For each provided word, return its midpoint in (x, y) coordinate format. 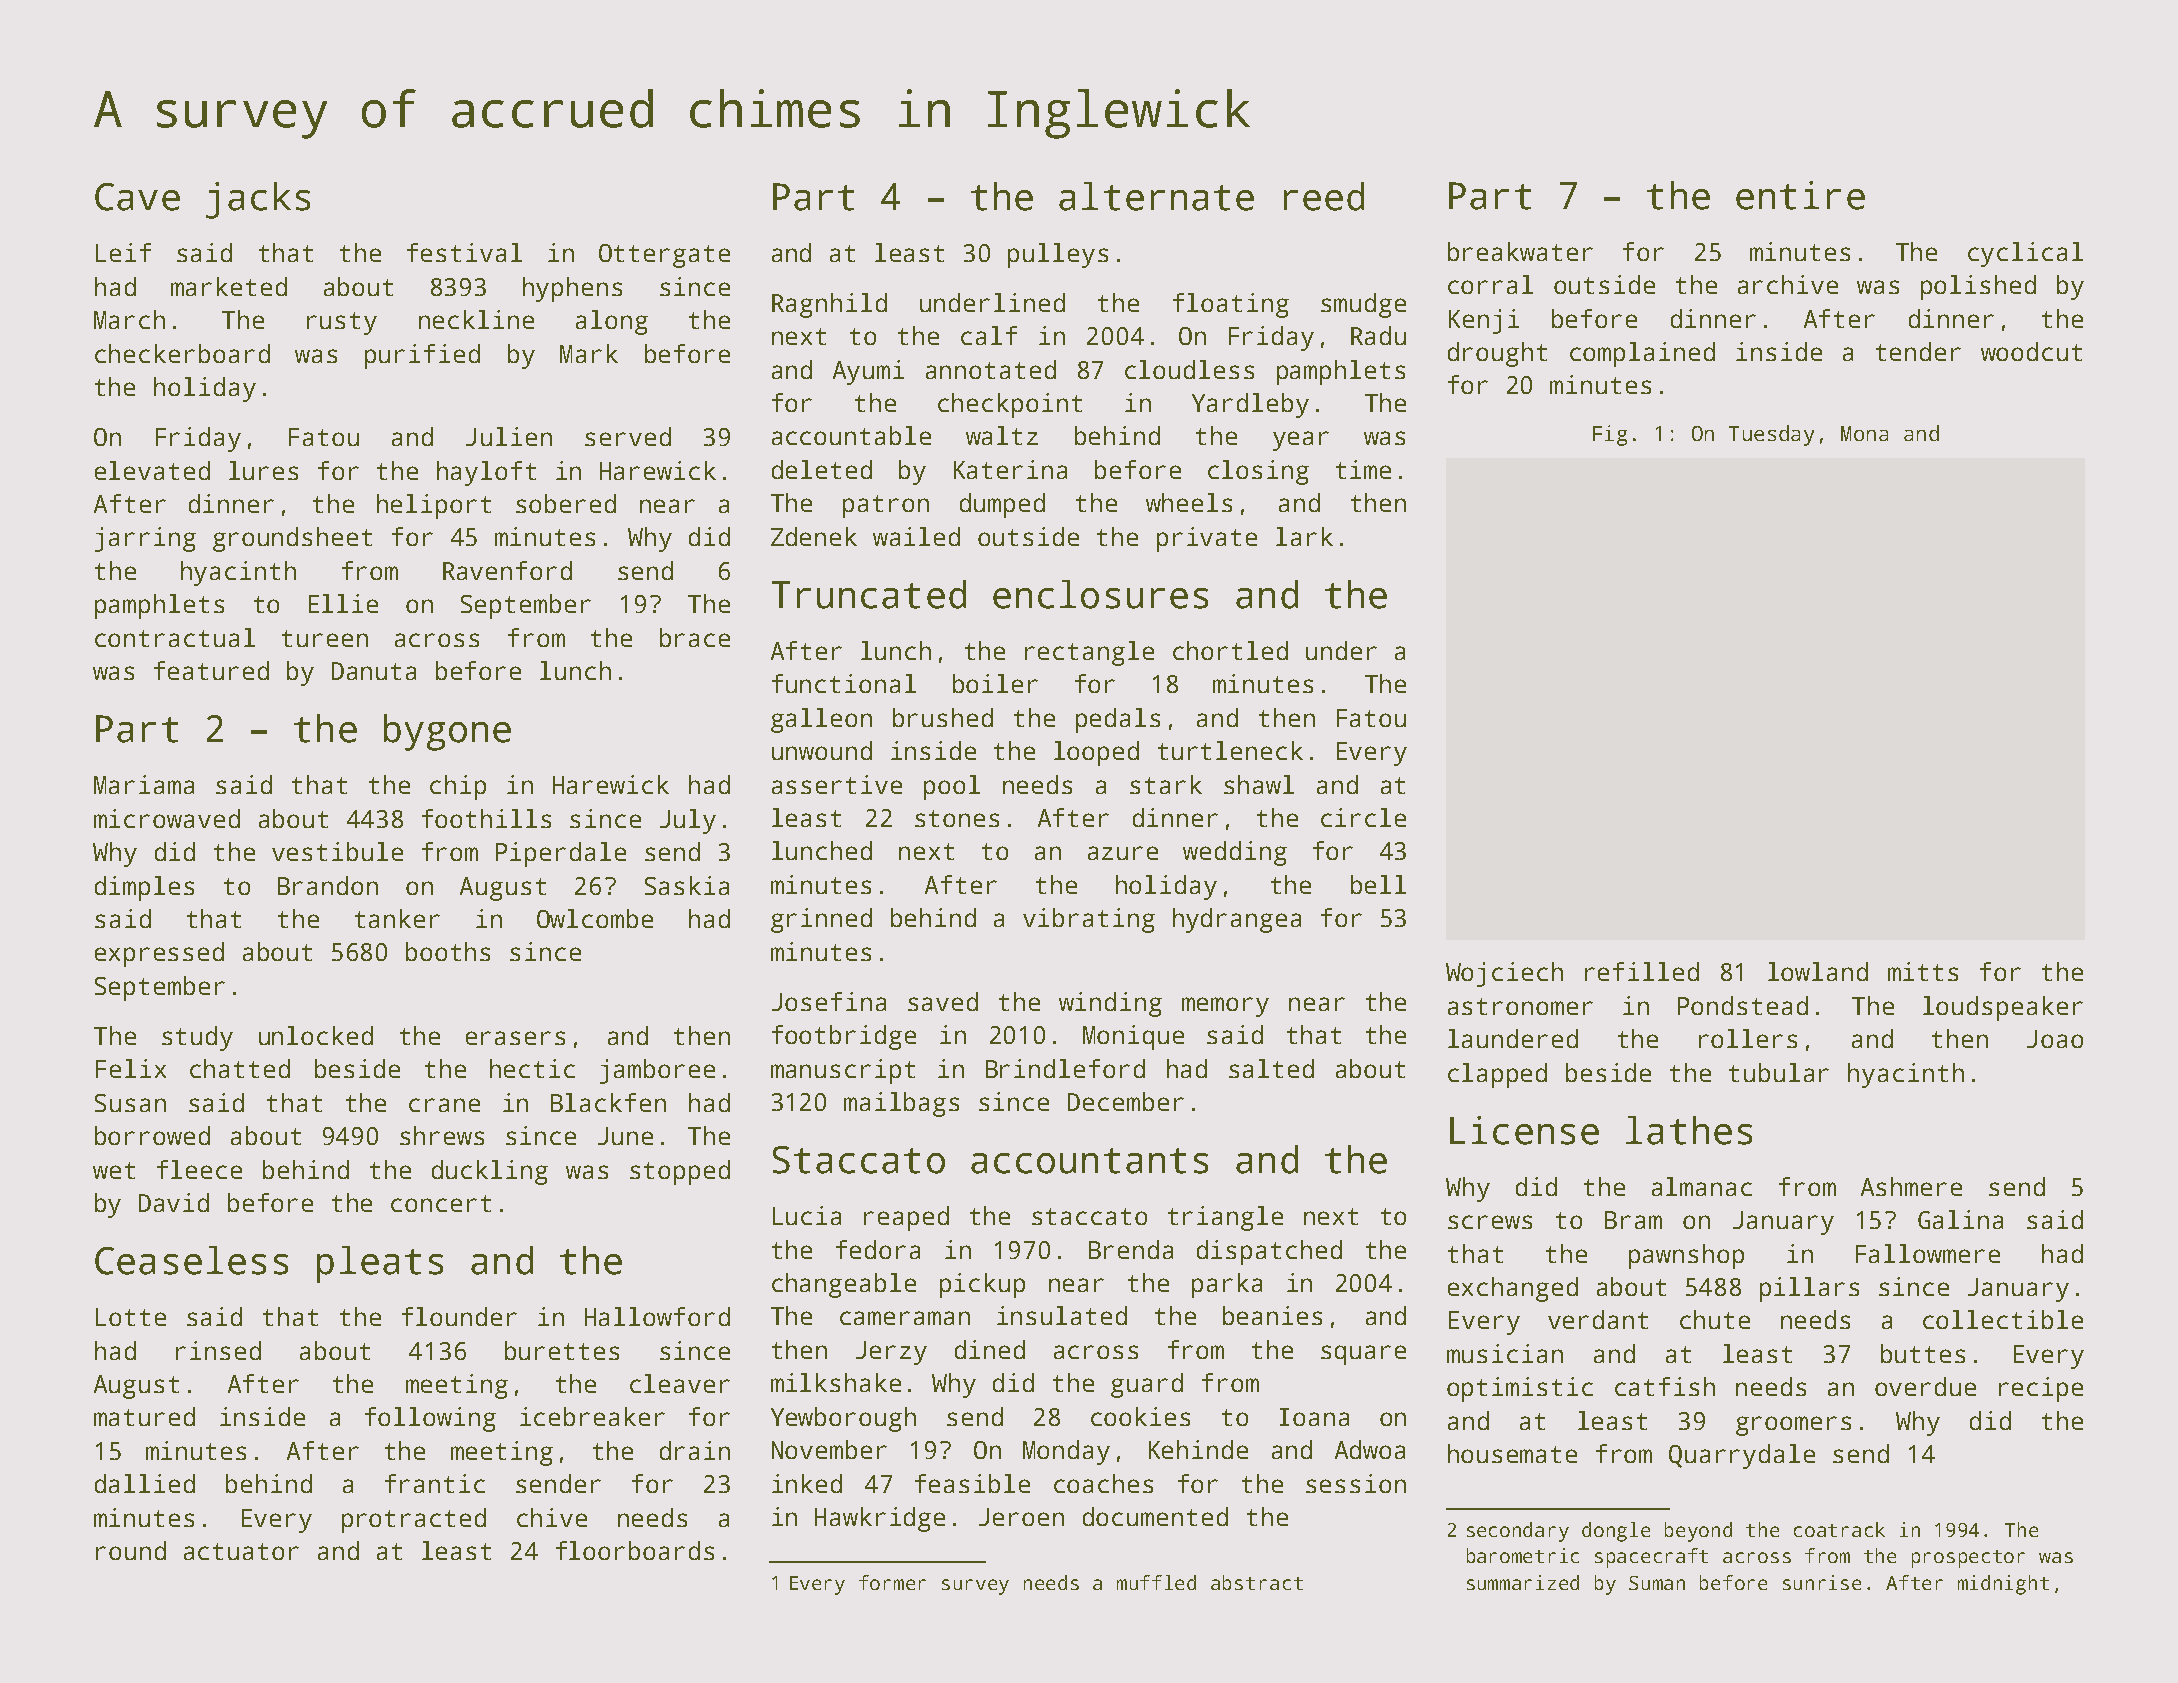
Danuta (374, 671)
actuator (241, 1551)
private (1207, 539)
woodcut (2031, 351)
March (129, 319)
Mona (1864, 433)
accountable (851, 435)
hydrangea (1237, 920)
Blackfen (608, 1102)
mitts (1923, 971)
